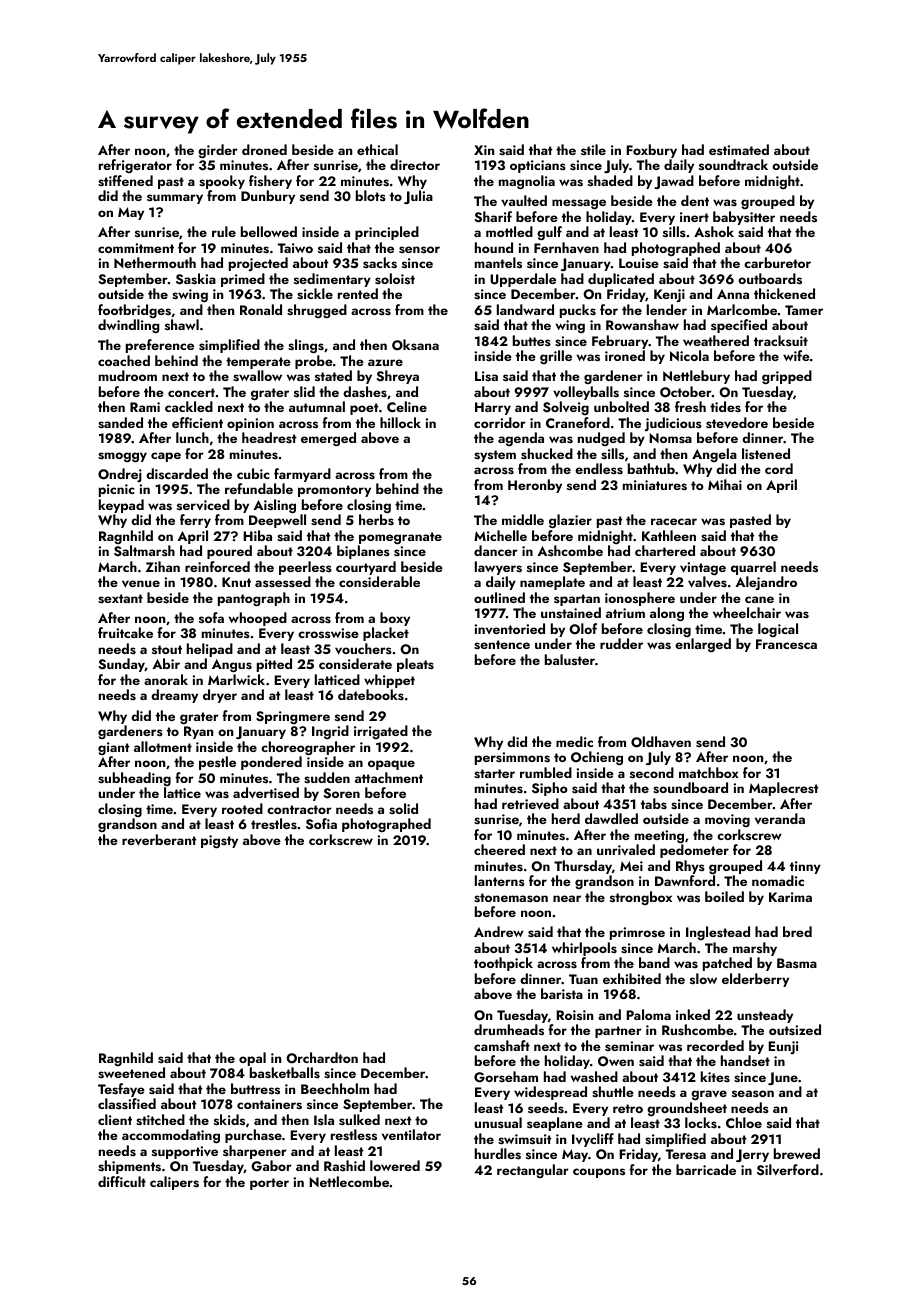 Image resolution: width=924 pixels, height=1308 pixels. I want to click on rooted, so click(242, 808).
